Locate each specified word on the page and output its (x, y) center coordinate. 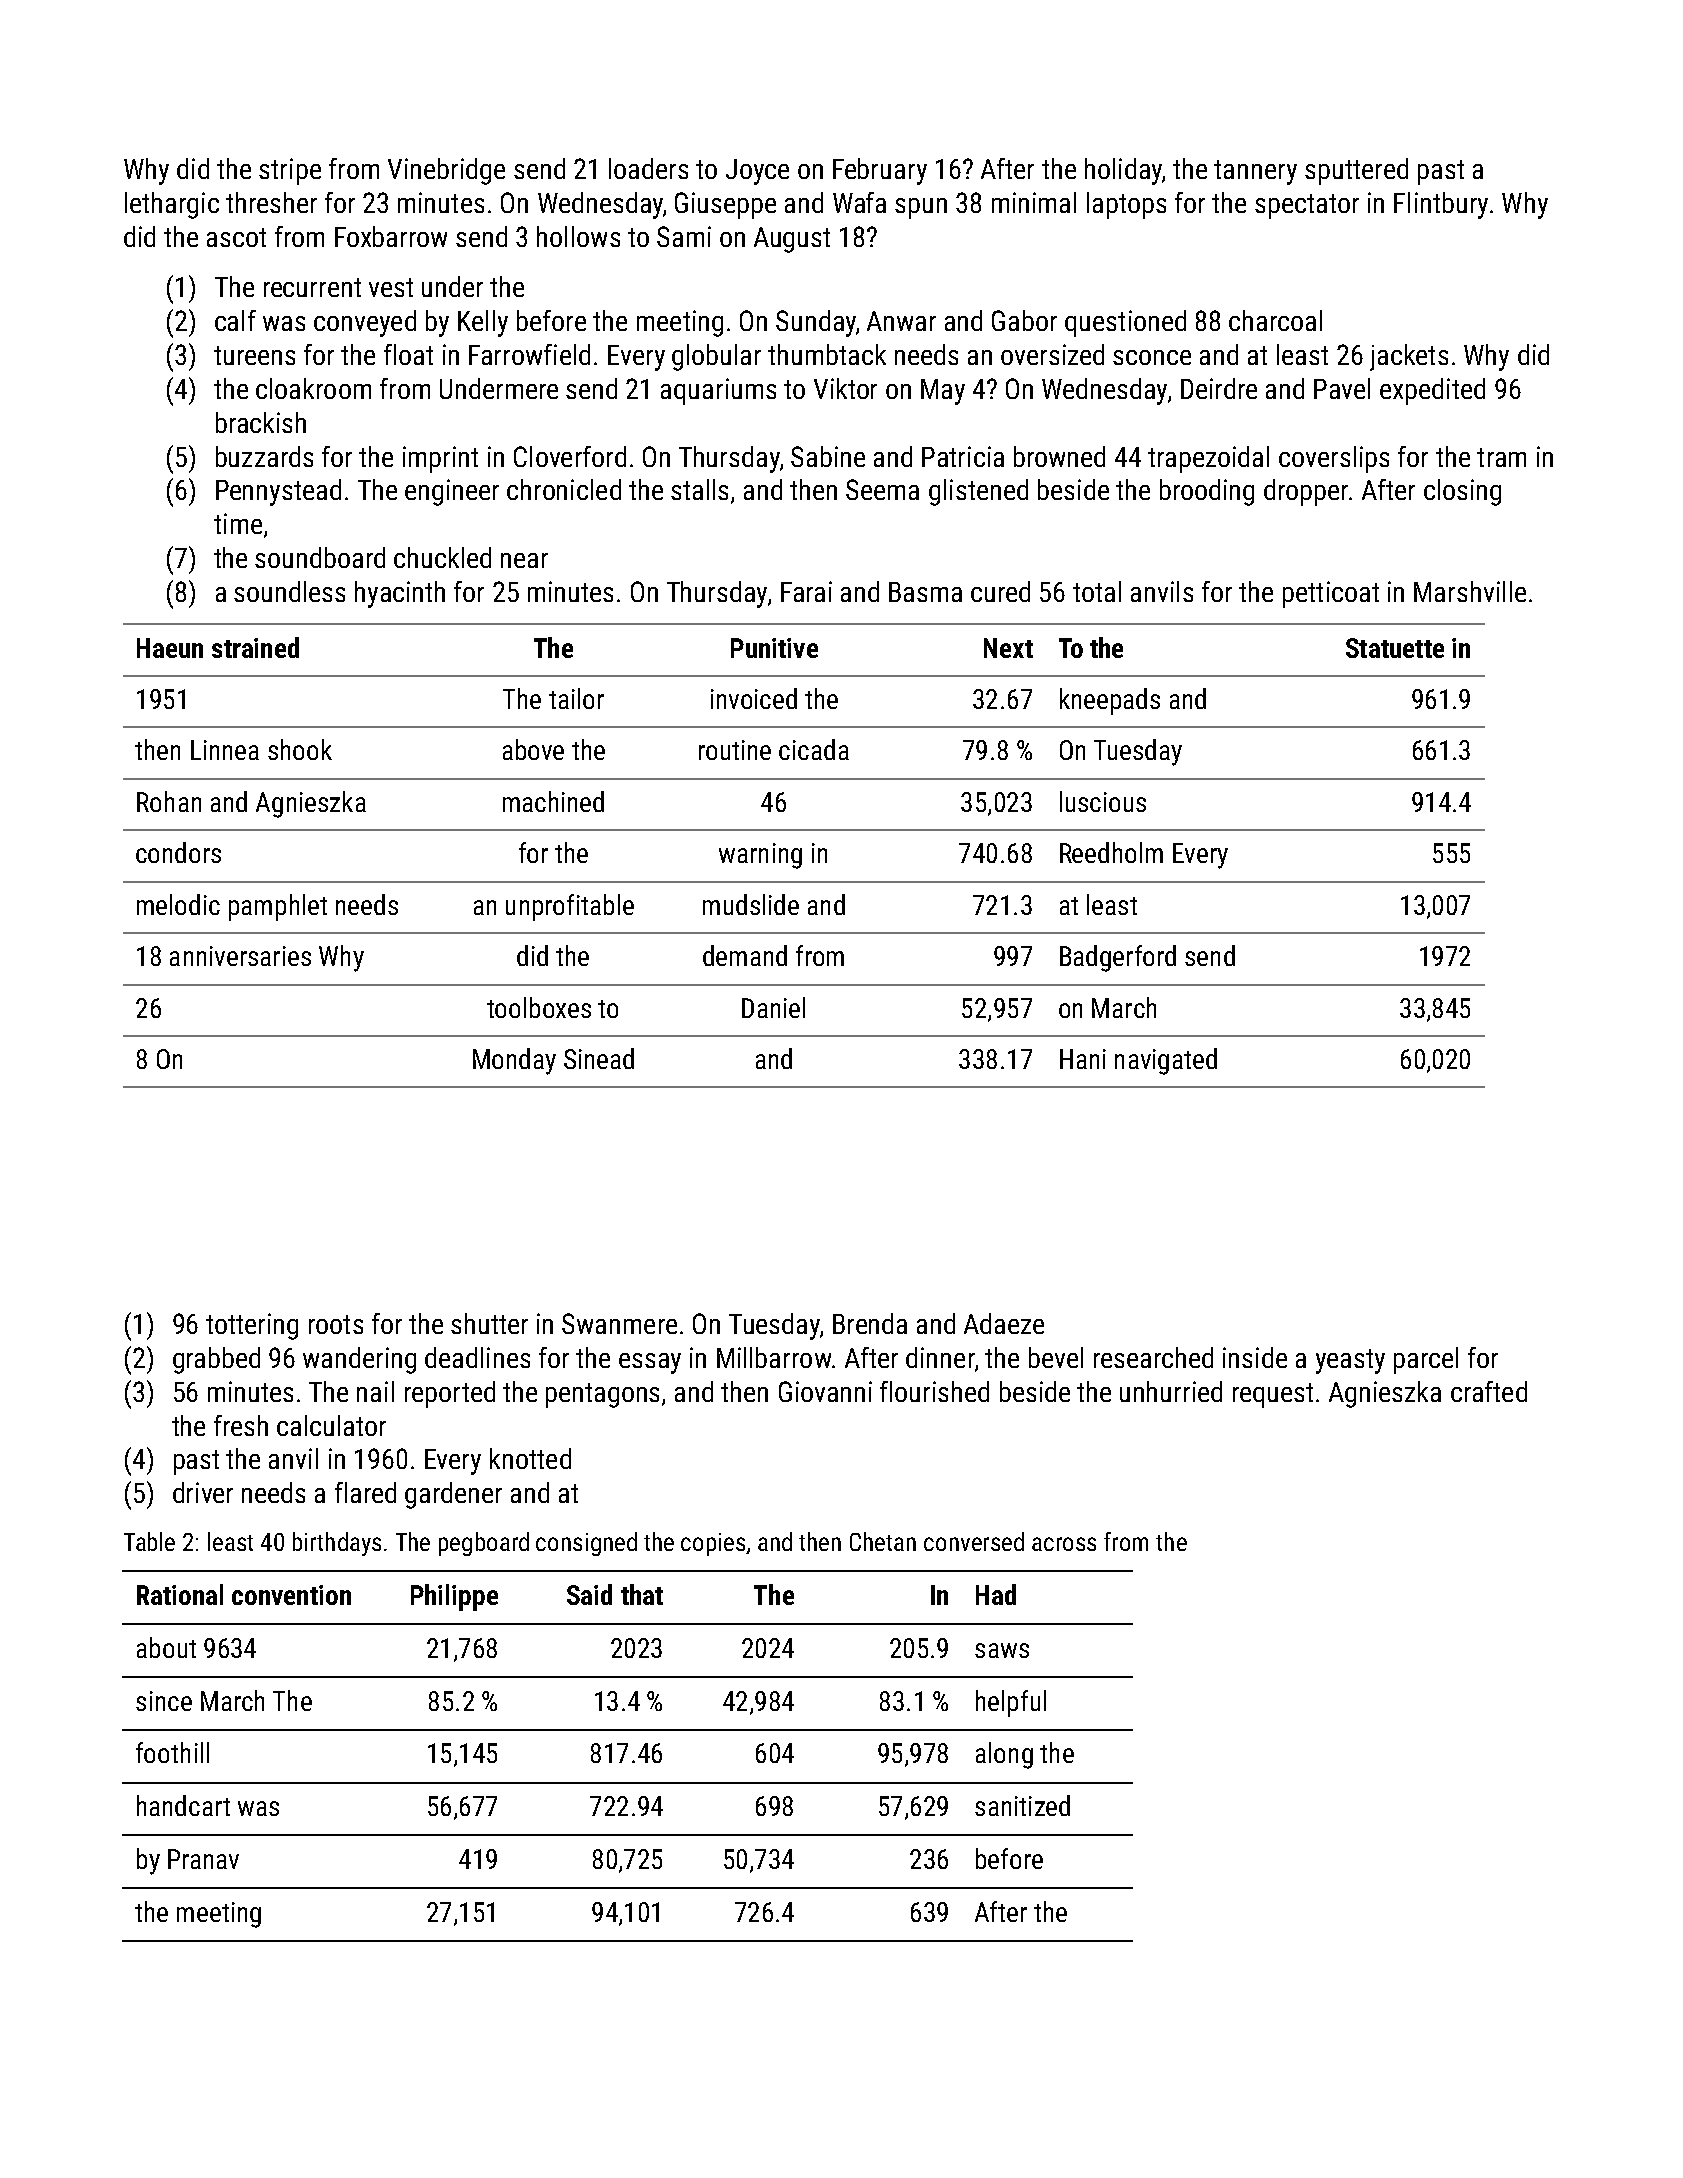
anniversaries (240, 956)
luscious (1103, 801)
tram (1501, 457)
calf (235, 320)
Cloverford (570, 456)
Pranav (203, 1859)
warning (760, 856)
